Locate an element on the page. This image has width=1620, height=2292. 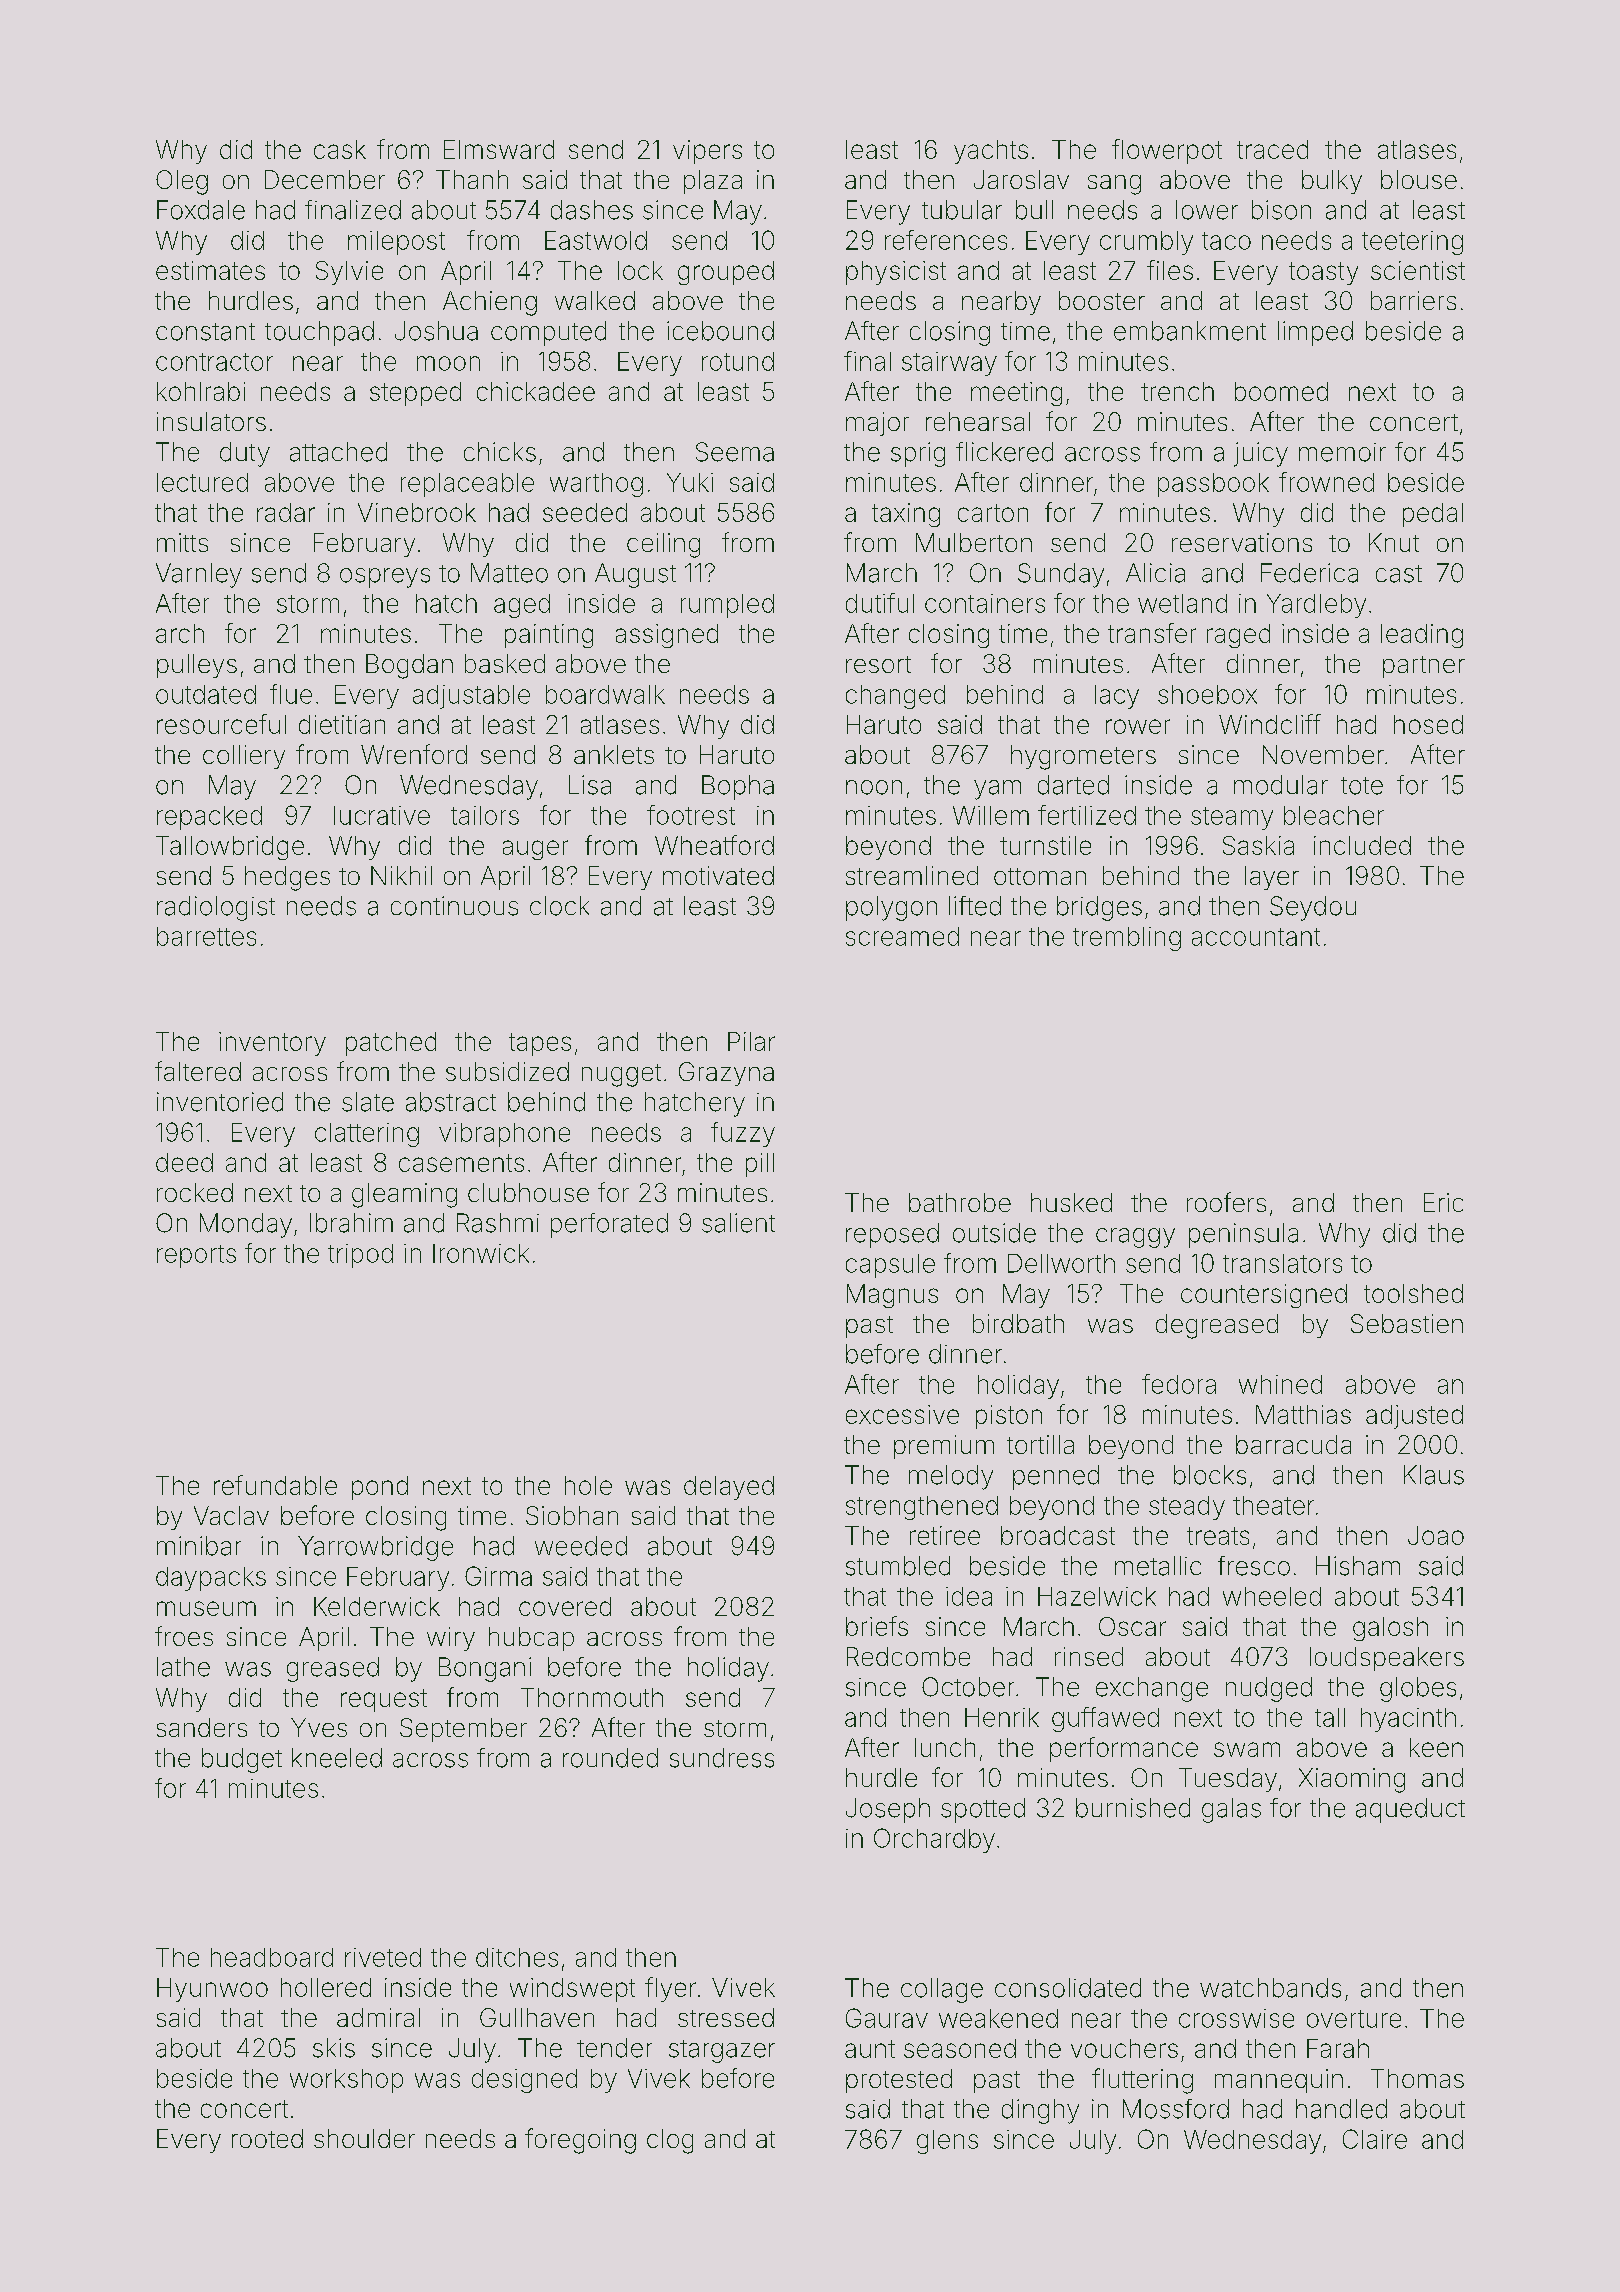
Redcombe is located at coordinates (908, 1656).
